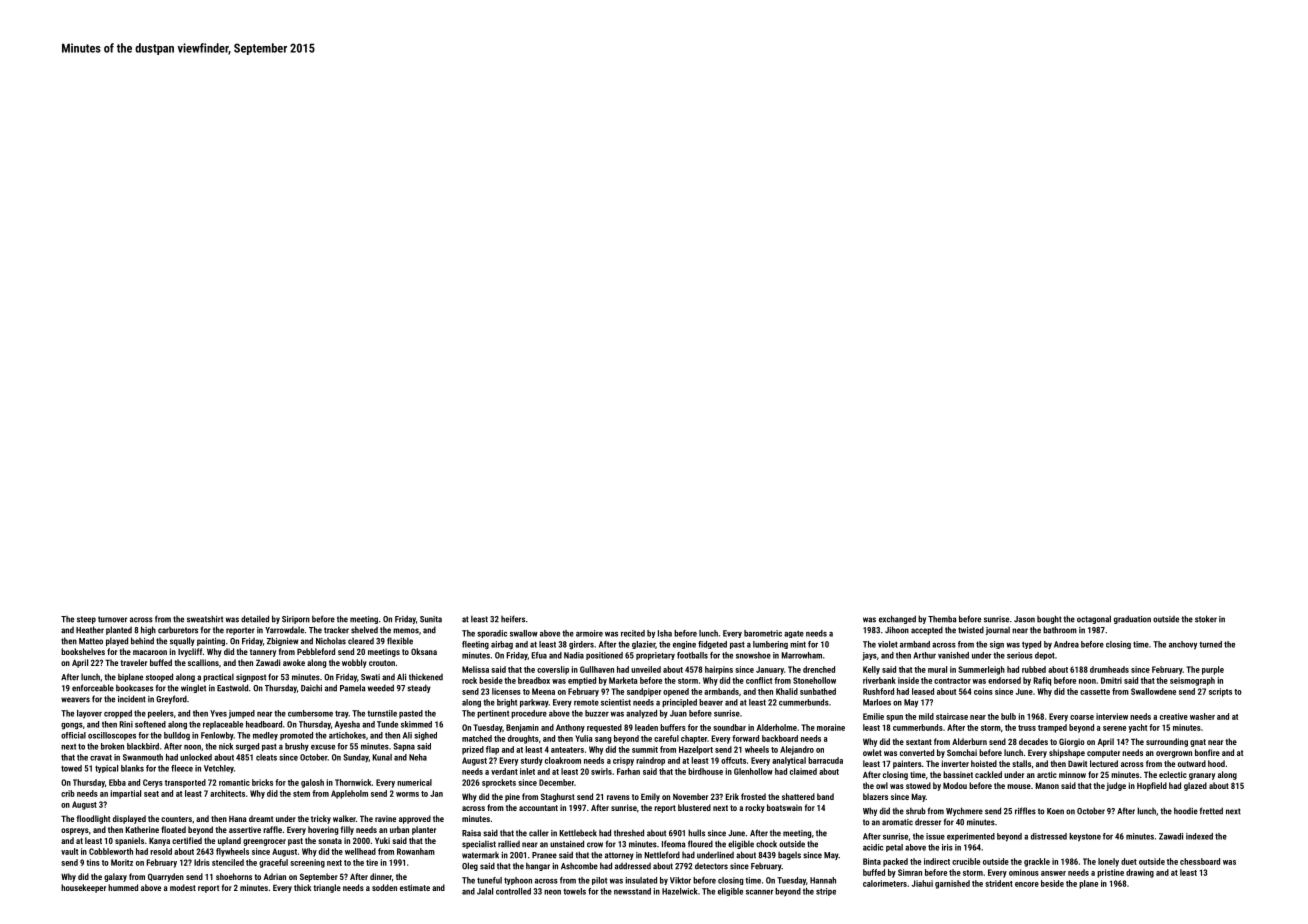  Describe the element at coordinates (513, 619) in the image. I see `heifers` at that location.
